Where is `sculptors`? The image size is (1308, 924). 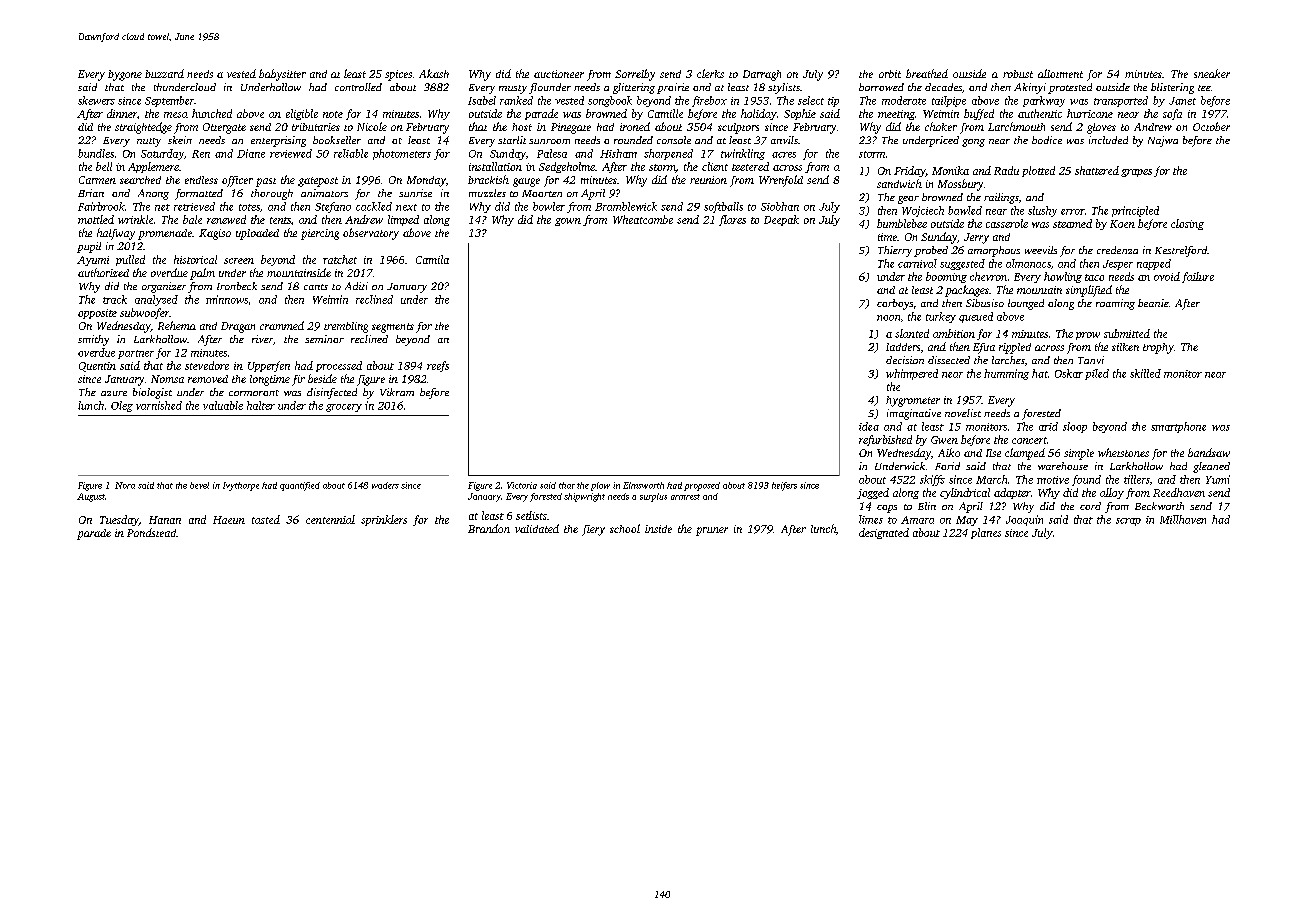 sculptors is located at coordinates (738, 128).
